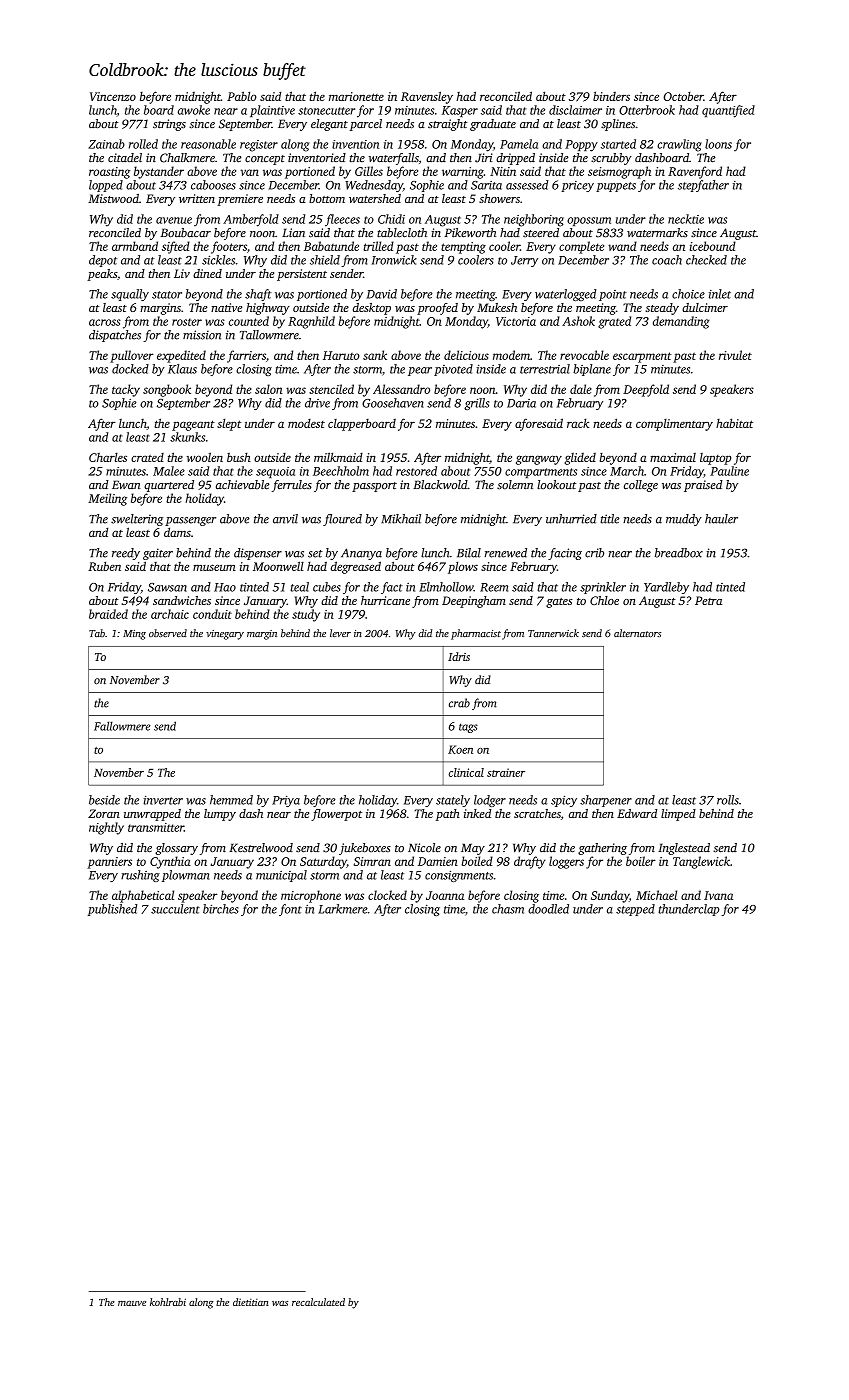 The width and height of the document is (849, 1400). Describe the element at coordinates (104, 566) in the document. I see `Ruben` at that location.
